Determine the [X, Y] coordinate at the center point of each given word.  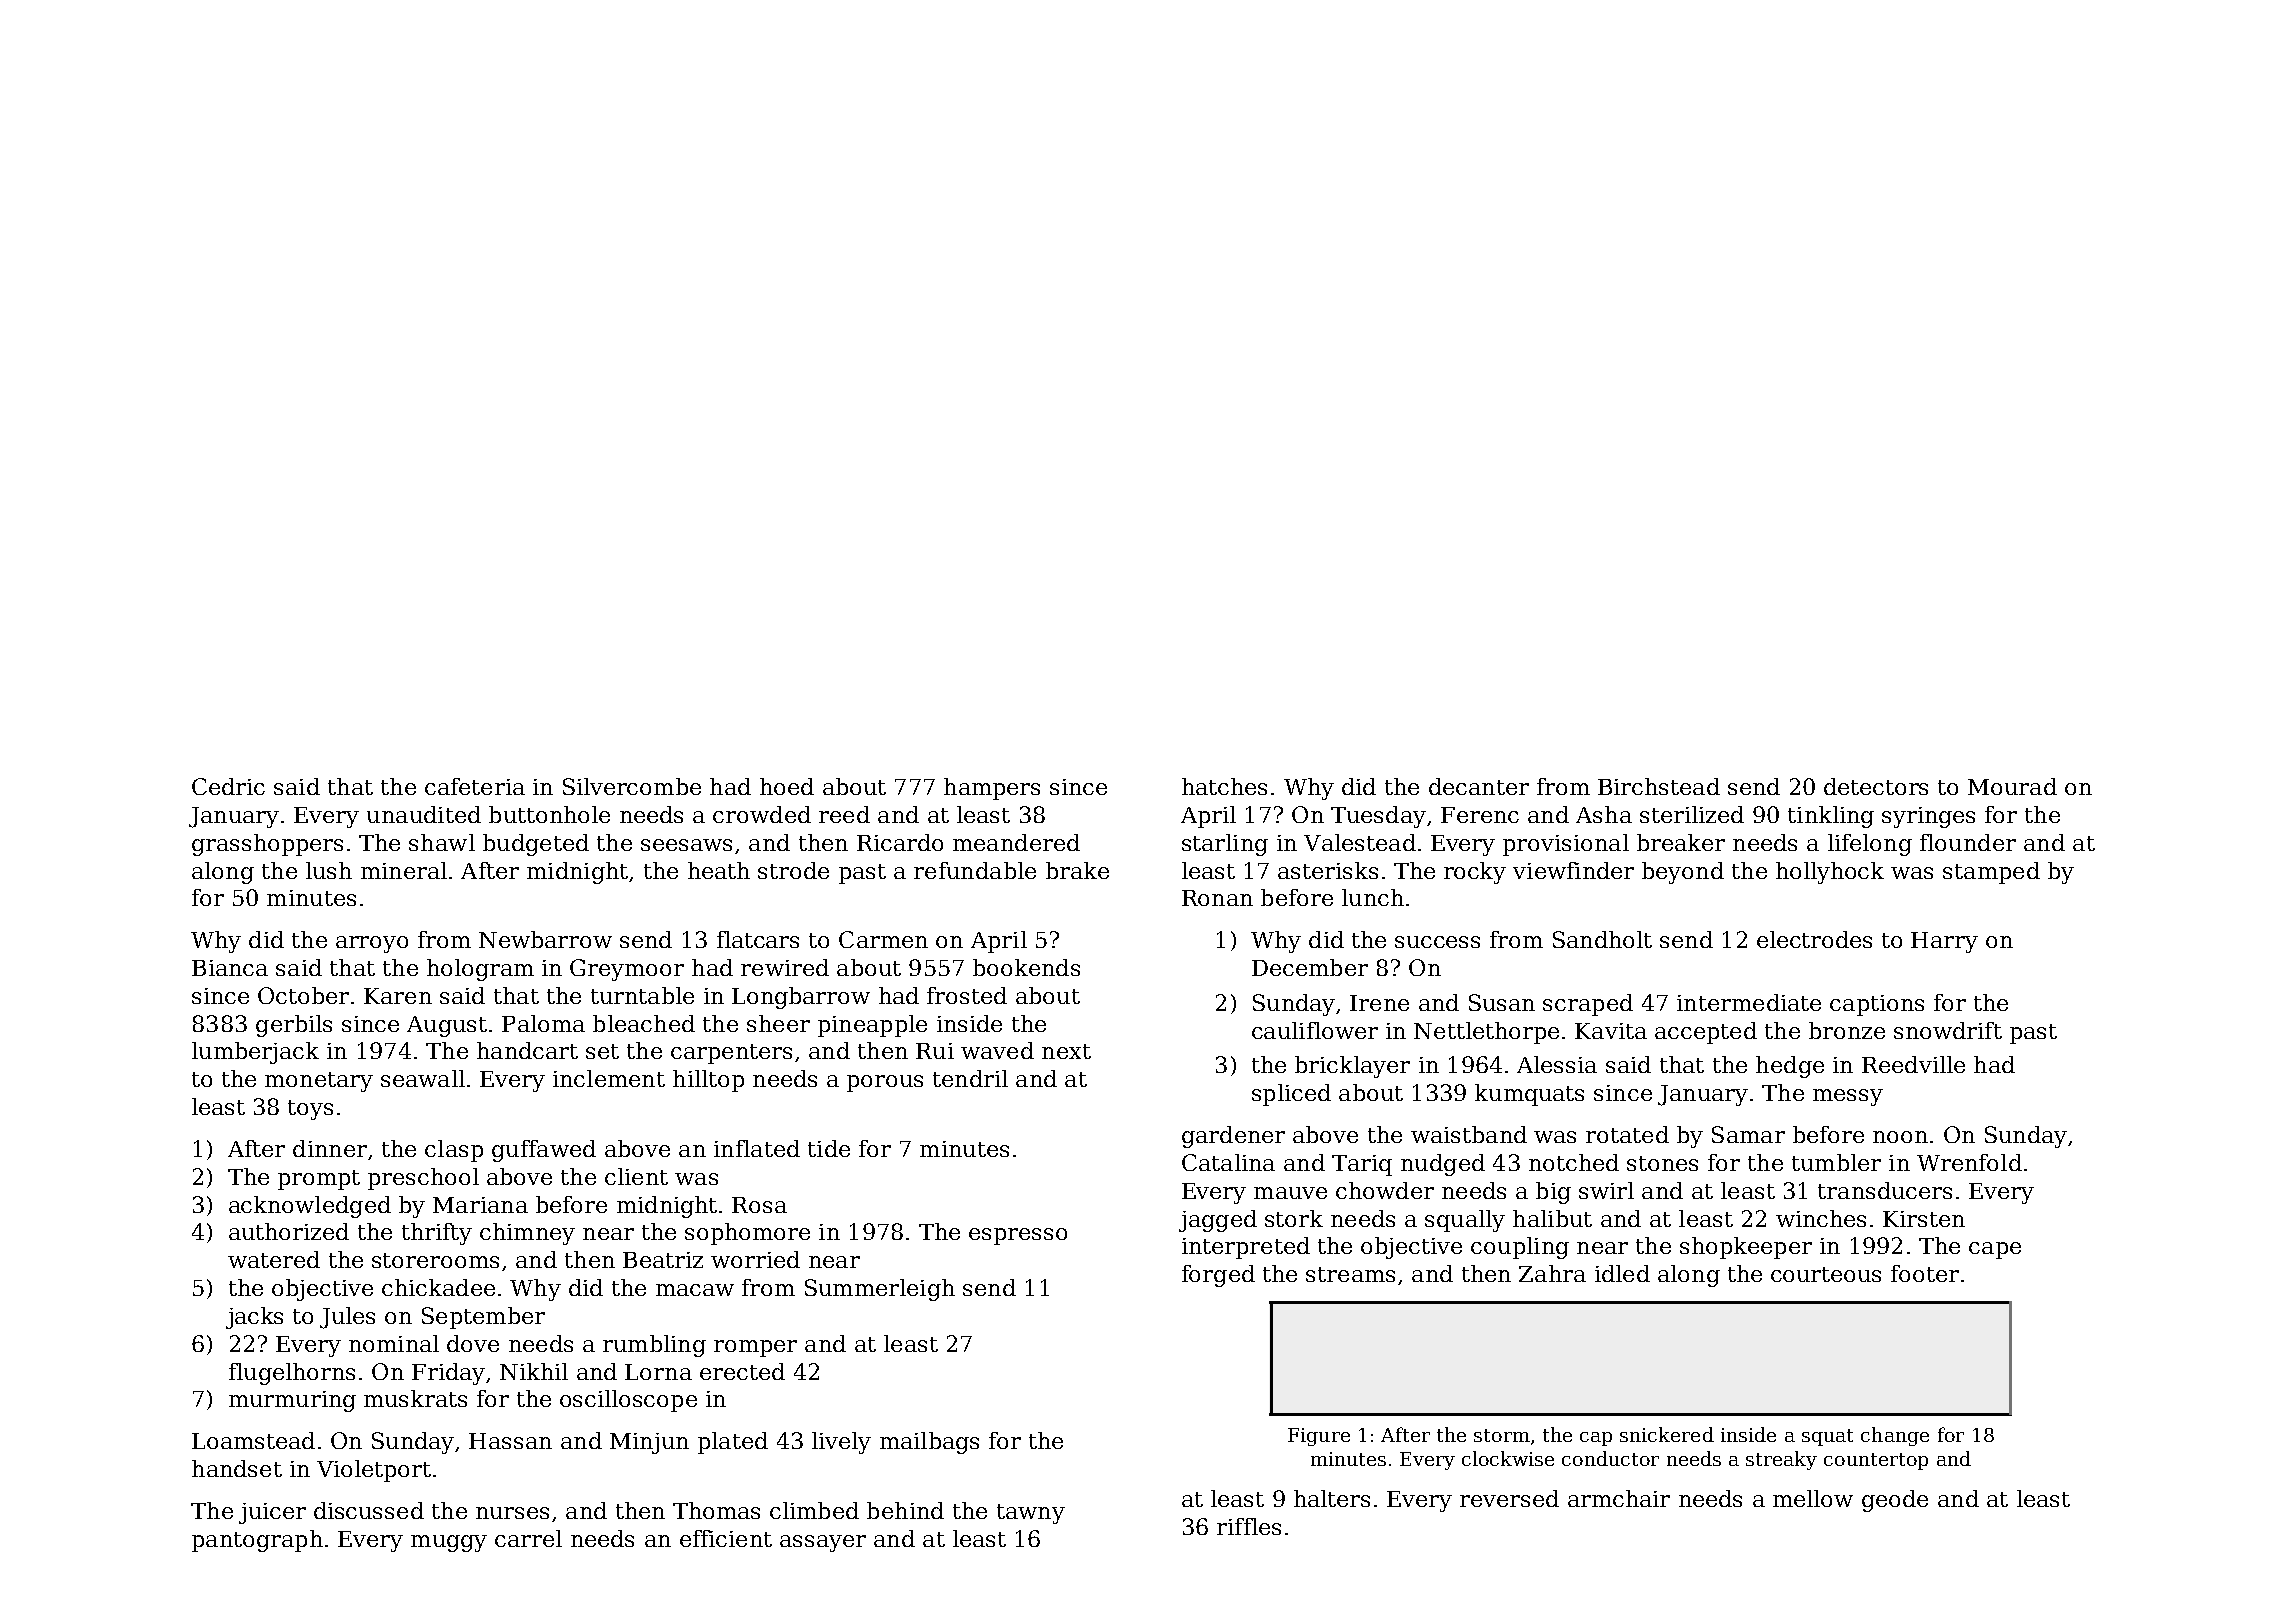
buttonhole [549, 814]
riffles [1249, 1526]
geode [1895, 1501]
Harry [1944, 942]
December [1310, 967]
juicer [272, 1513]
